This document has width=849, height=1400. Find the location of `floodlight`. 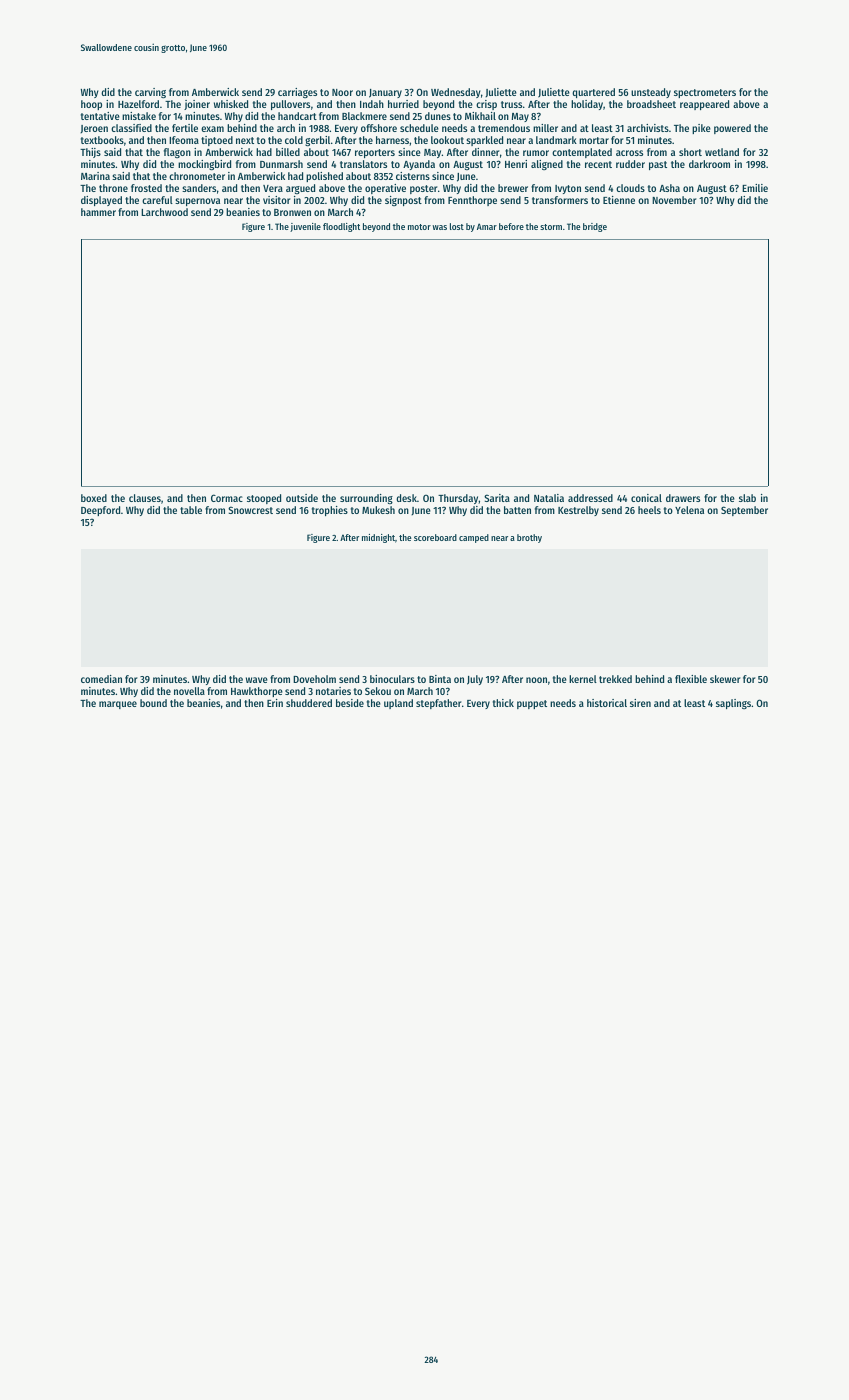

floodlight is located at coordinates (341, 227).
